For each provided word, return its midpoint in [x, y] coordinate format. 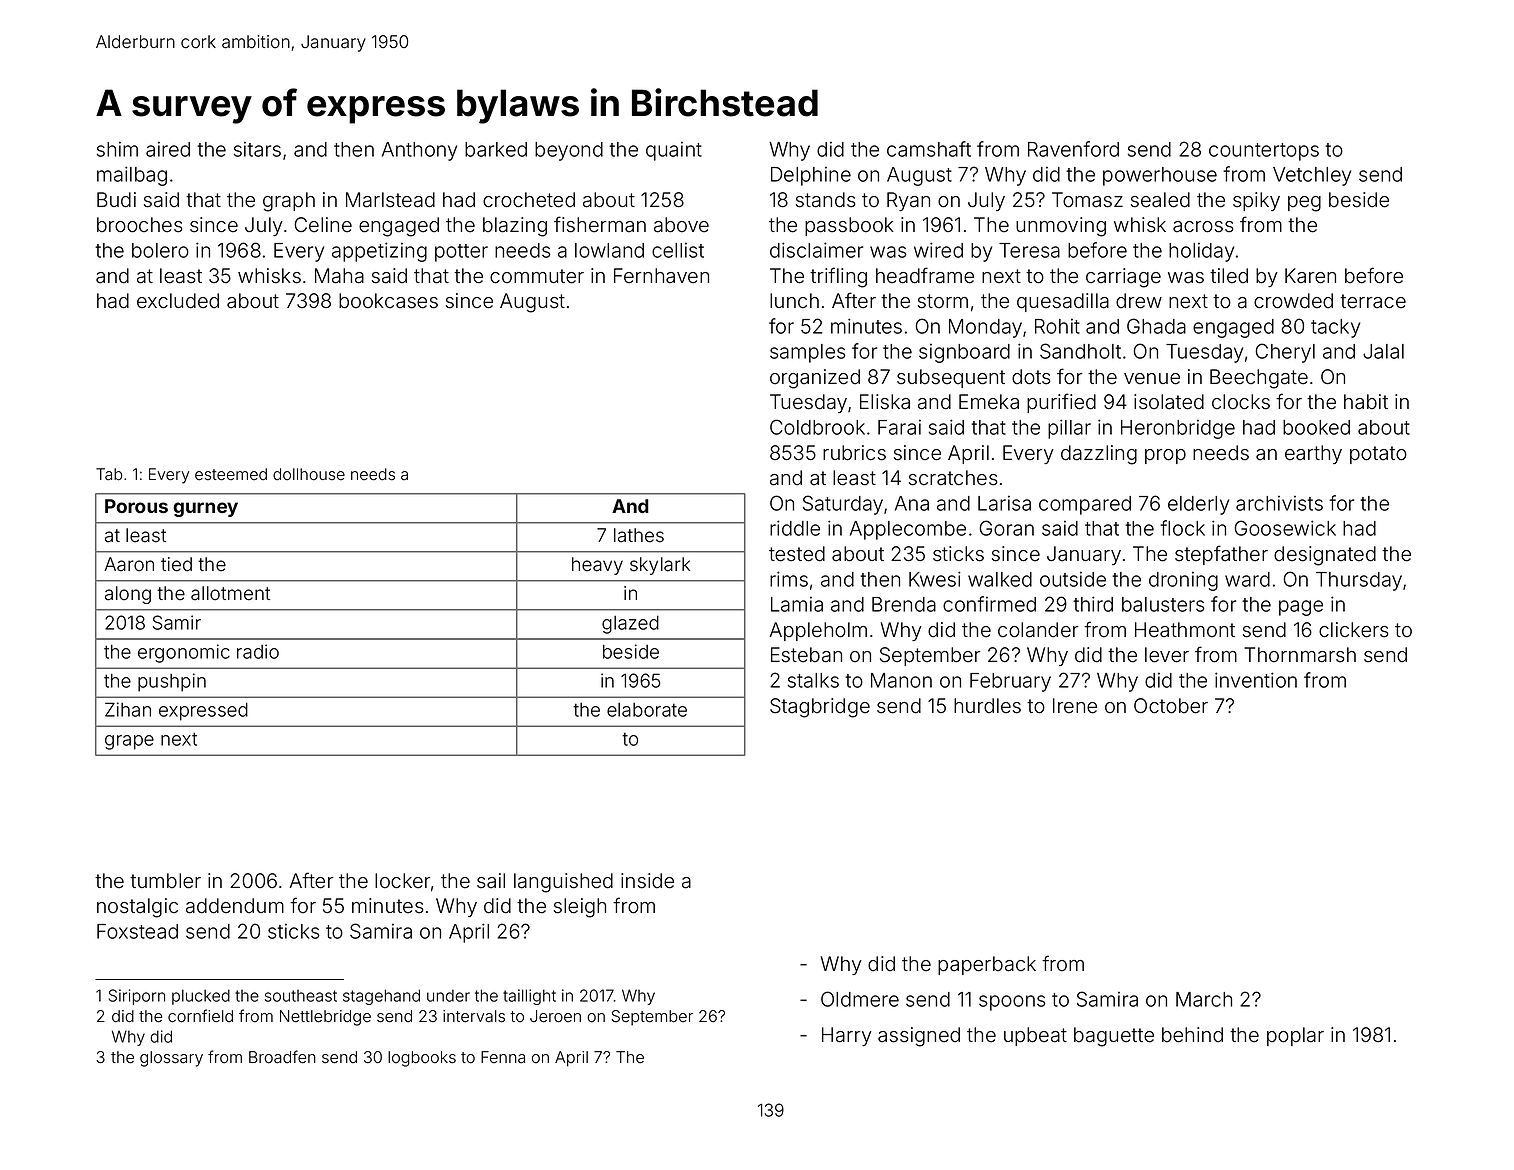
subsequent [951, 378]
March [1204, 999]
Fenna [503, 1057]
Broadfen [282, 1057]
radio [258, 651]
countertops [1264, 152]
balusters [1163, 604]
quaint [674, 151]
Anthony [419, 151]
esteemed [231, 474]
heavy [597, 566]
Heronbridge [1178, 429]
